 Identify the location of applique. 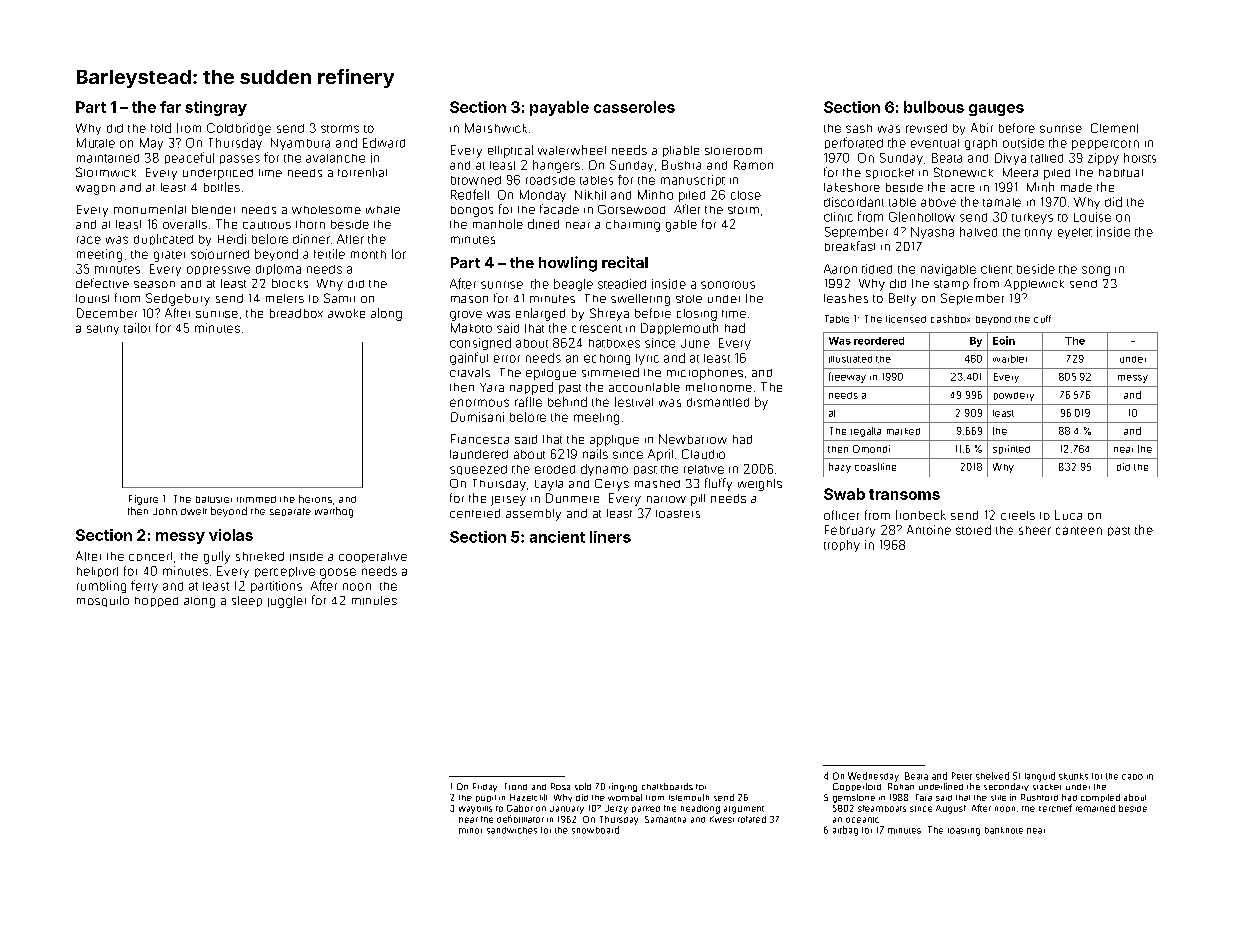
(614, 441).
